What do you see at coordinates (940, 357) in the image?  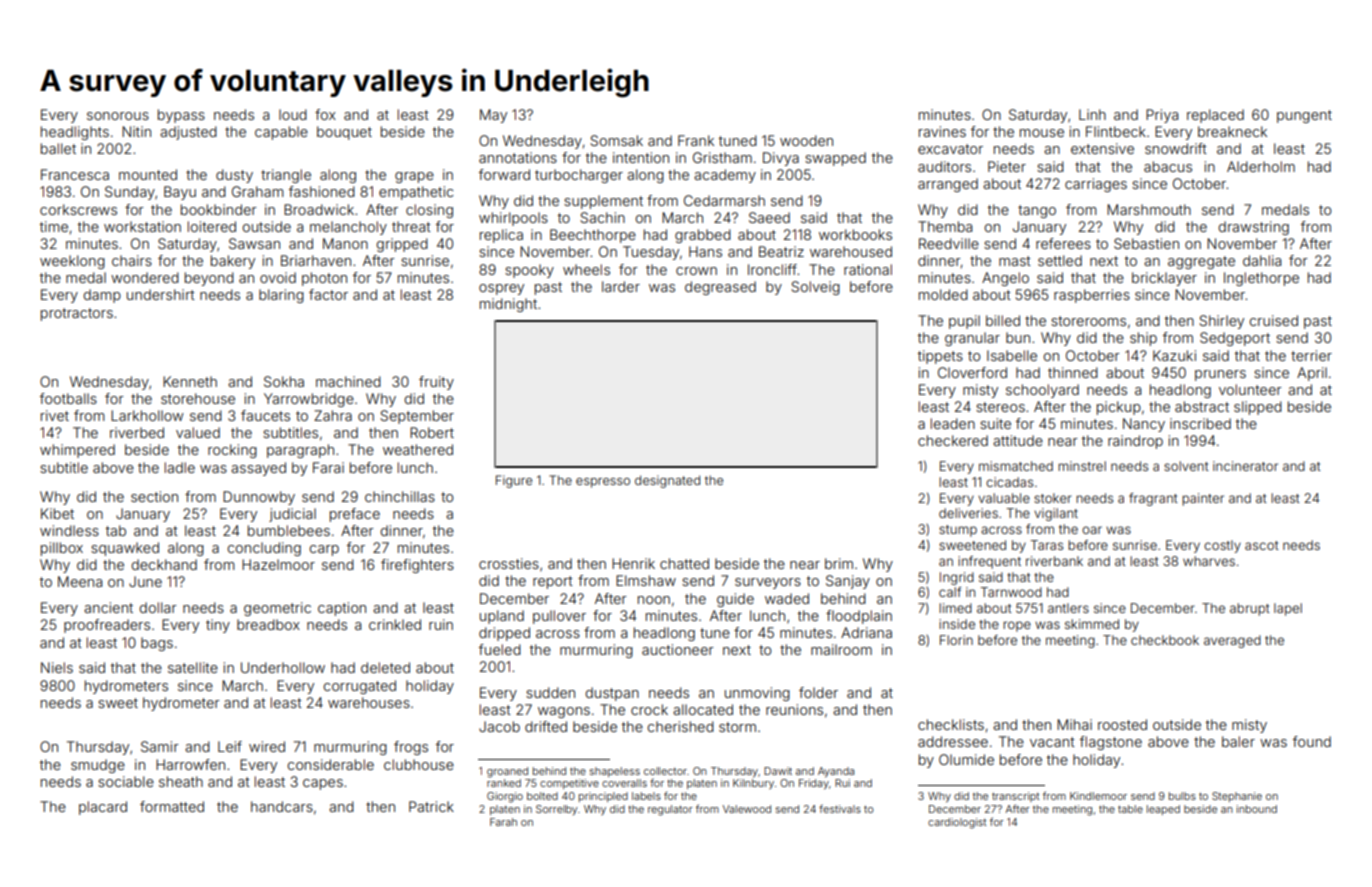 I see `tippets` at bounding box center [940, 357].
